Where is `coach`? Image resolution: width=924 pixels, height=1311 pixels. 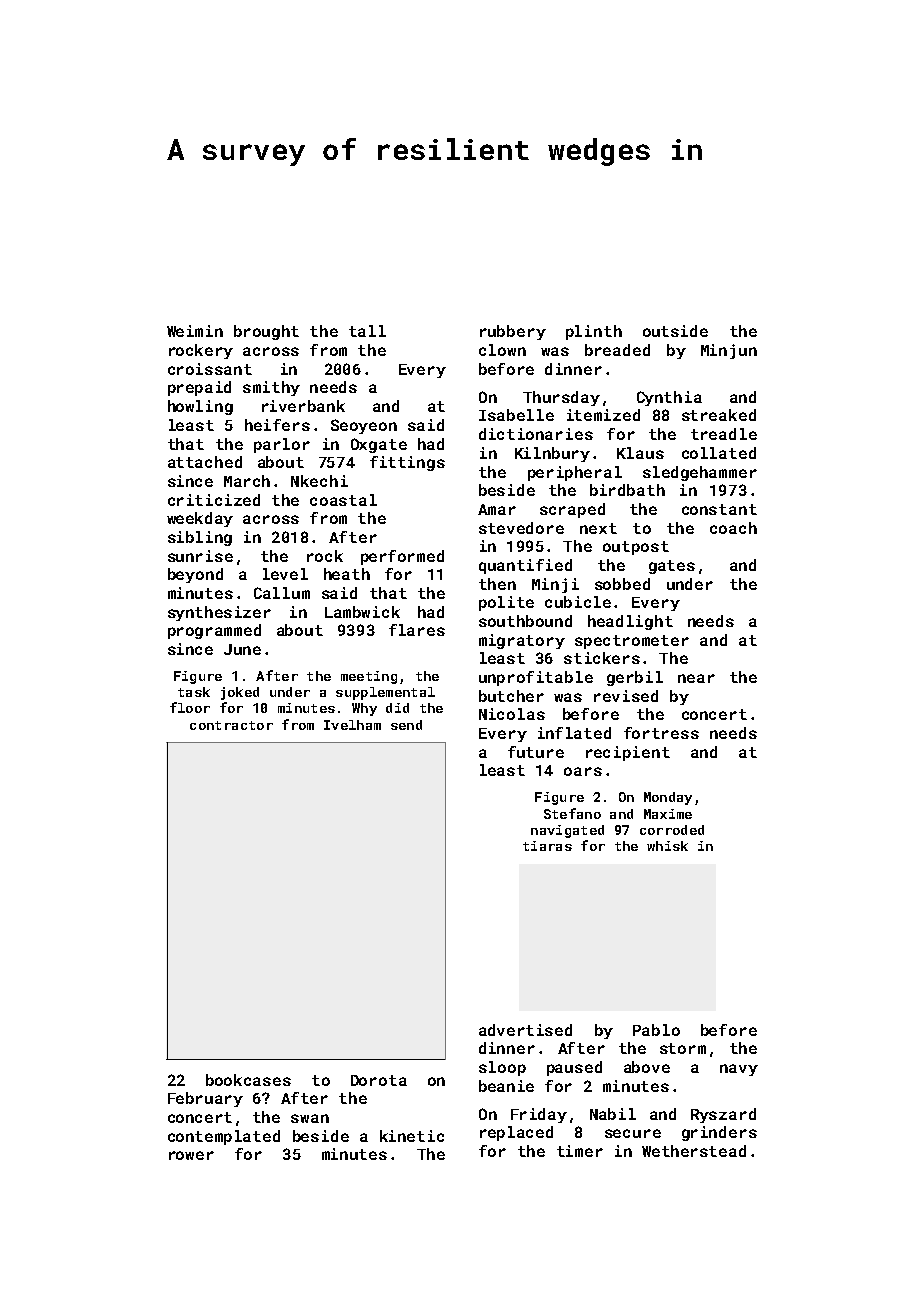 coach is located at coordinates (733, 528).
